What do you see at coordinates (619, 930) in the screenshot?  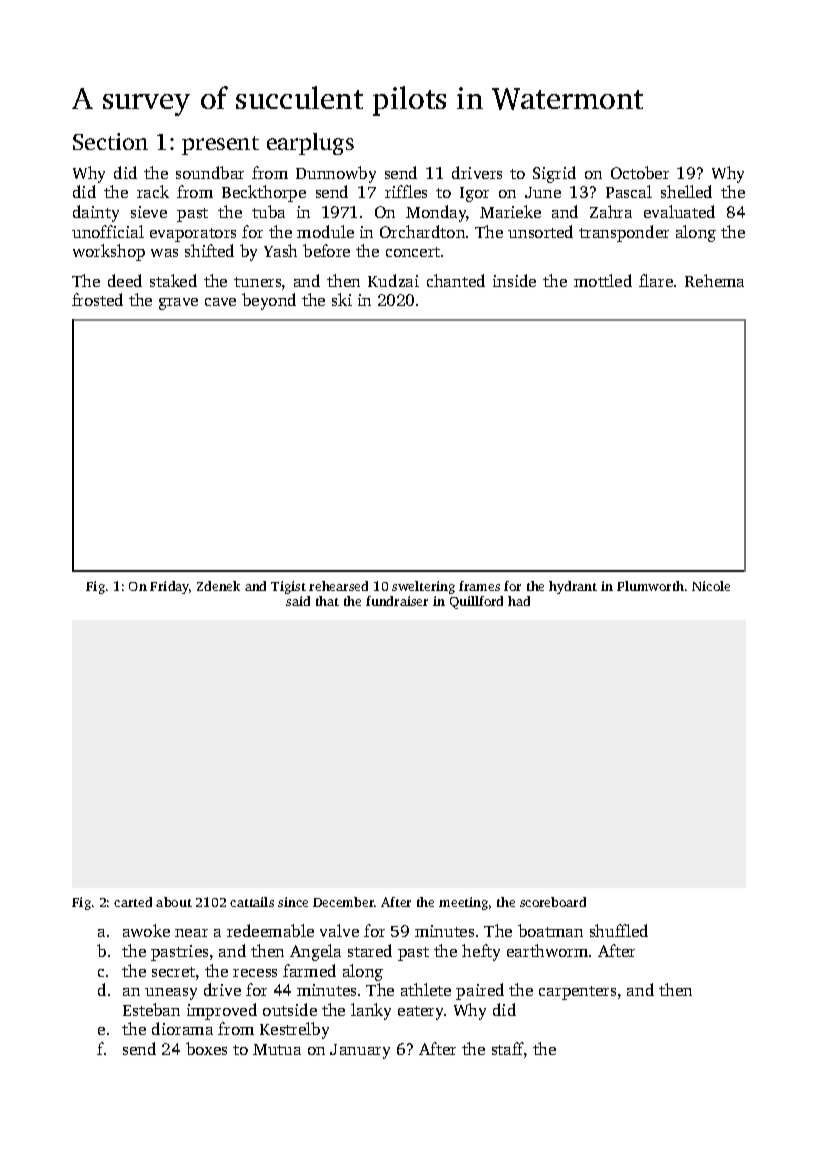 I see `shuffled` at bounding box center [619, 930].
